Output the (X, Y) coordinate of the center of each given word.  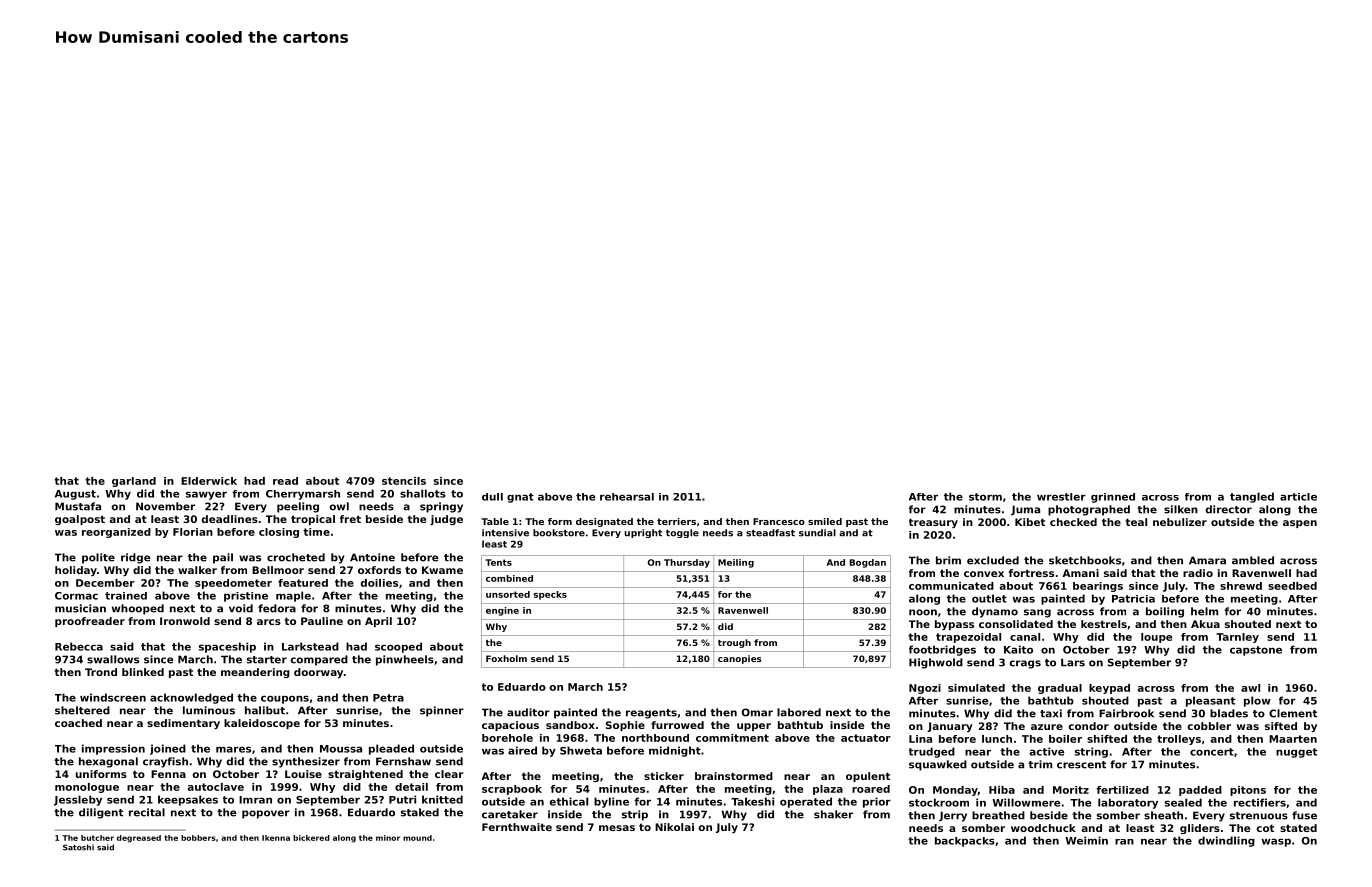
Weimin (1086, 840)
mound (417, 838)
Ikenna (276, 838)
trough (734, 643)
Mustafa (78, 506)
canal (1025, 637)
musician (80, 608)
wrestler (1061, 497)
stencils (404, 481)
